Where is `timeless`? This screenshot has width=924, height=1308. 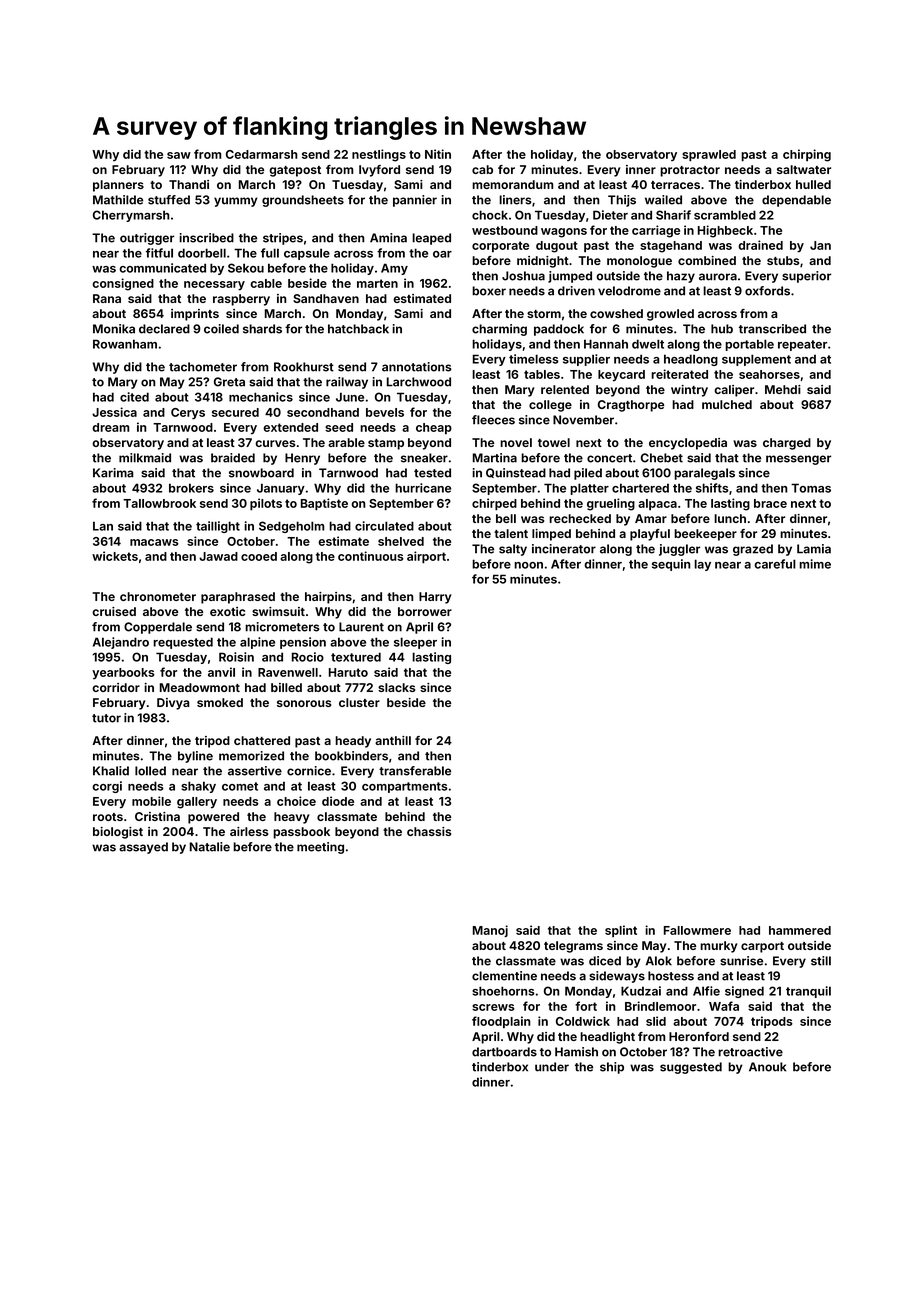
timeless is located at coordinates (534, 359).
